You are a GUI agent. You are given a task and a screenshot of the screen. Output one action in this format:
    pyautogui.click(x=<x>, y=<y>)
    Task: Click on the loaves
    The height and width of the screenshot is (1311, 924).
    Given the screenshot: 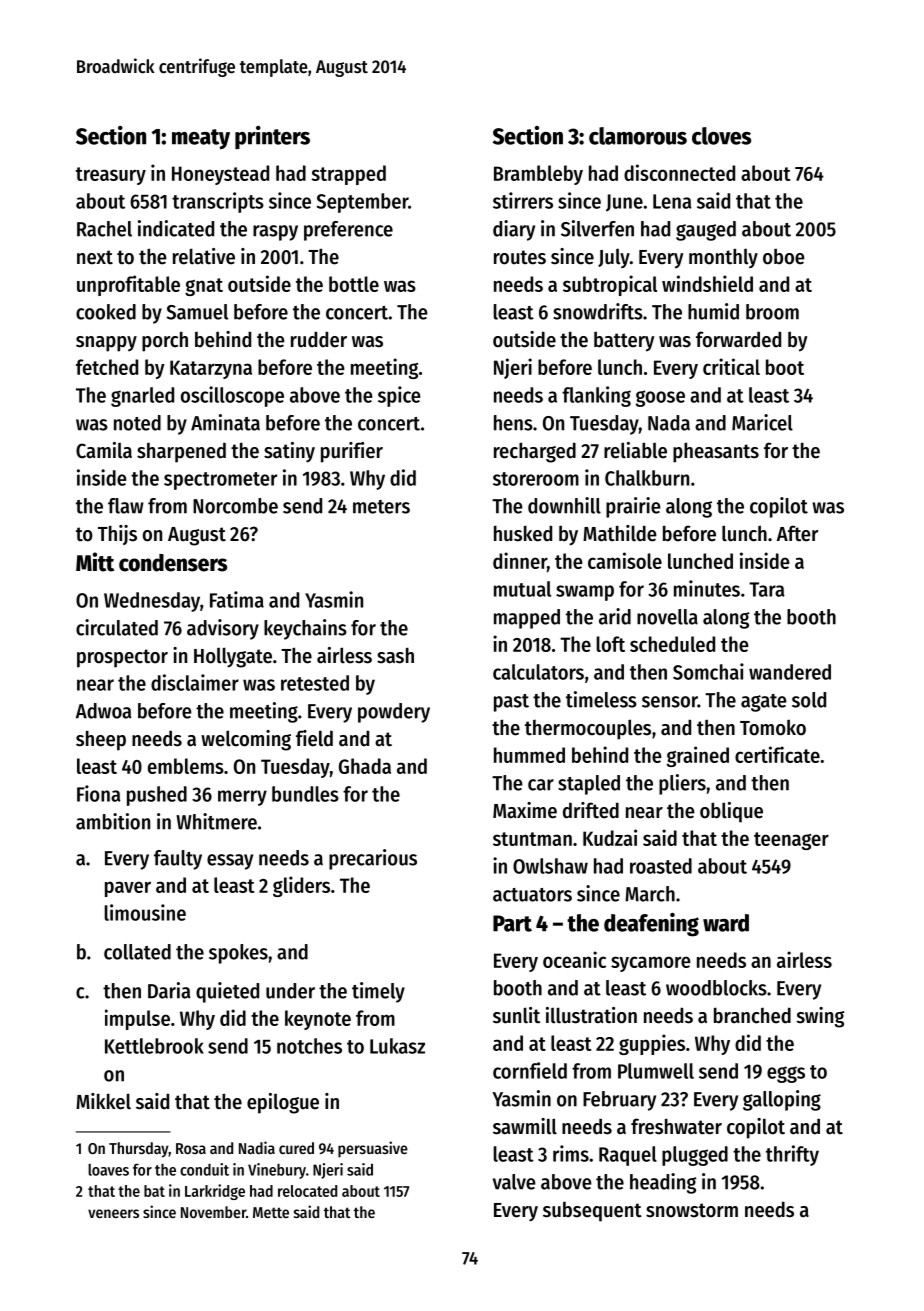 What is the action you would take?
    pyautogui.click(x=108, y=1170)
